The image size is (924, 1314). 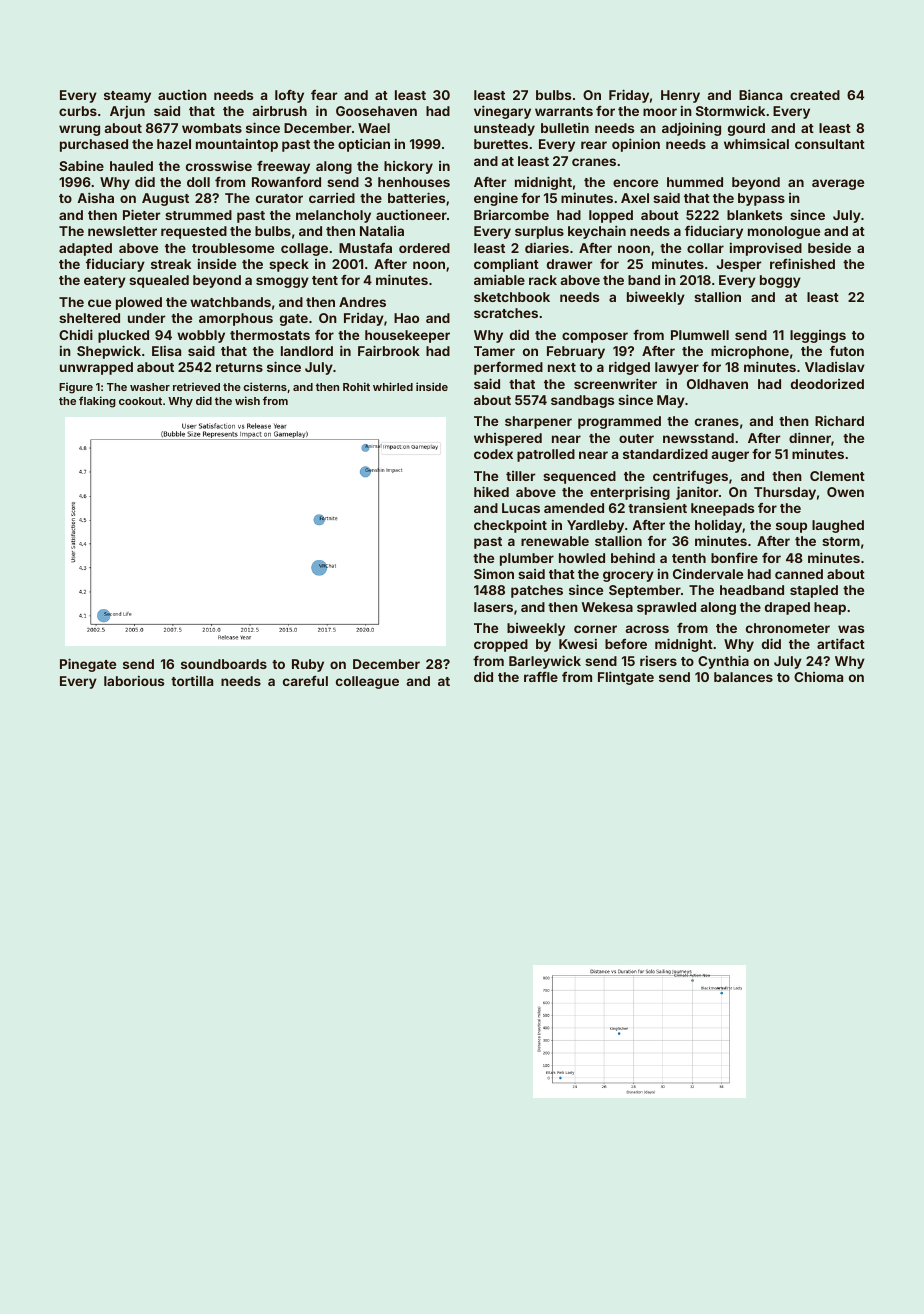 I want to click on streak, so click(x=171, y=264).
